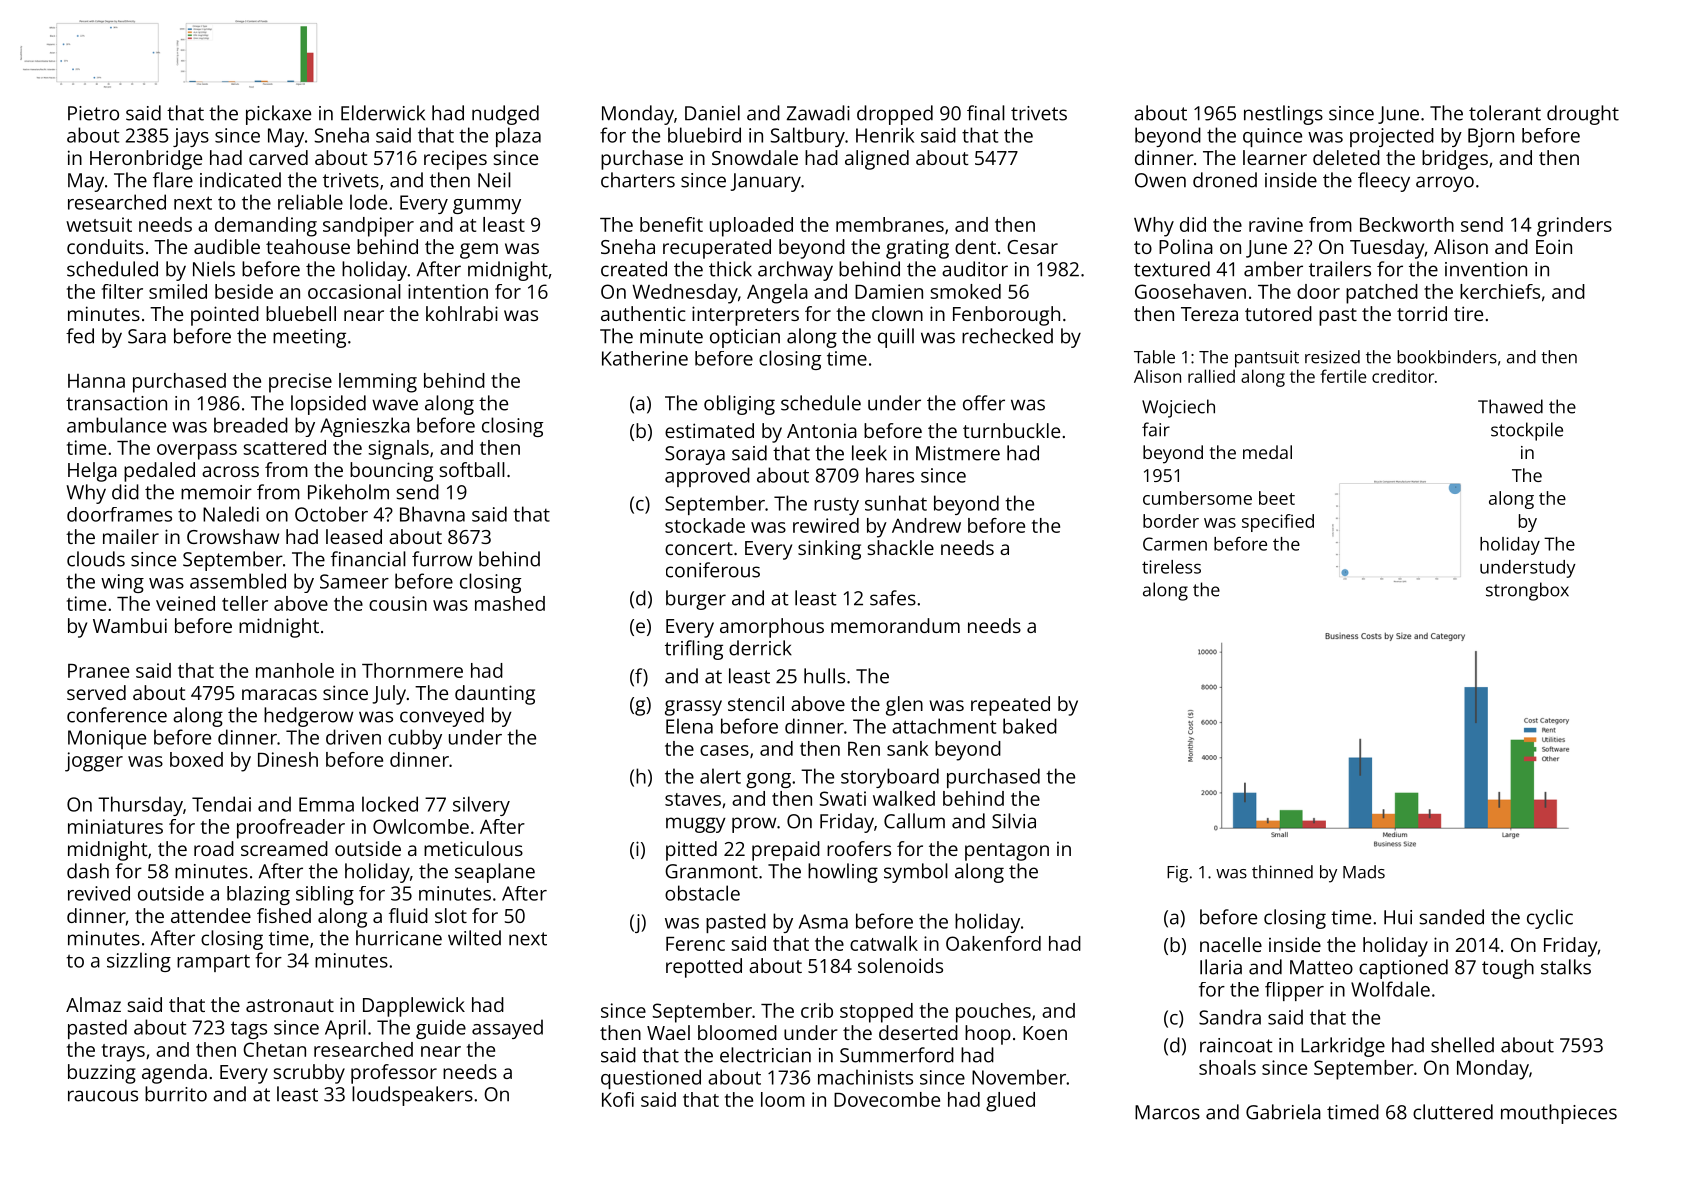 This document has width=1689, height=1194. Describe the element at coordinates (1190, 291) in the document. I see `Goosehaven` at that location.
